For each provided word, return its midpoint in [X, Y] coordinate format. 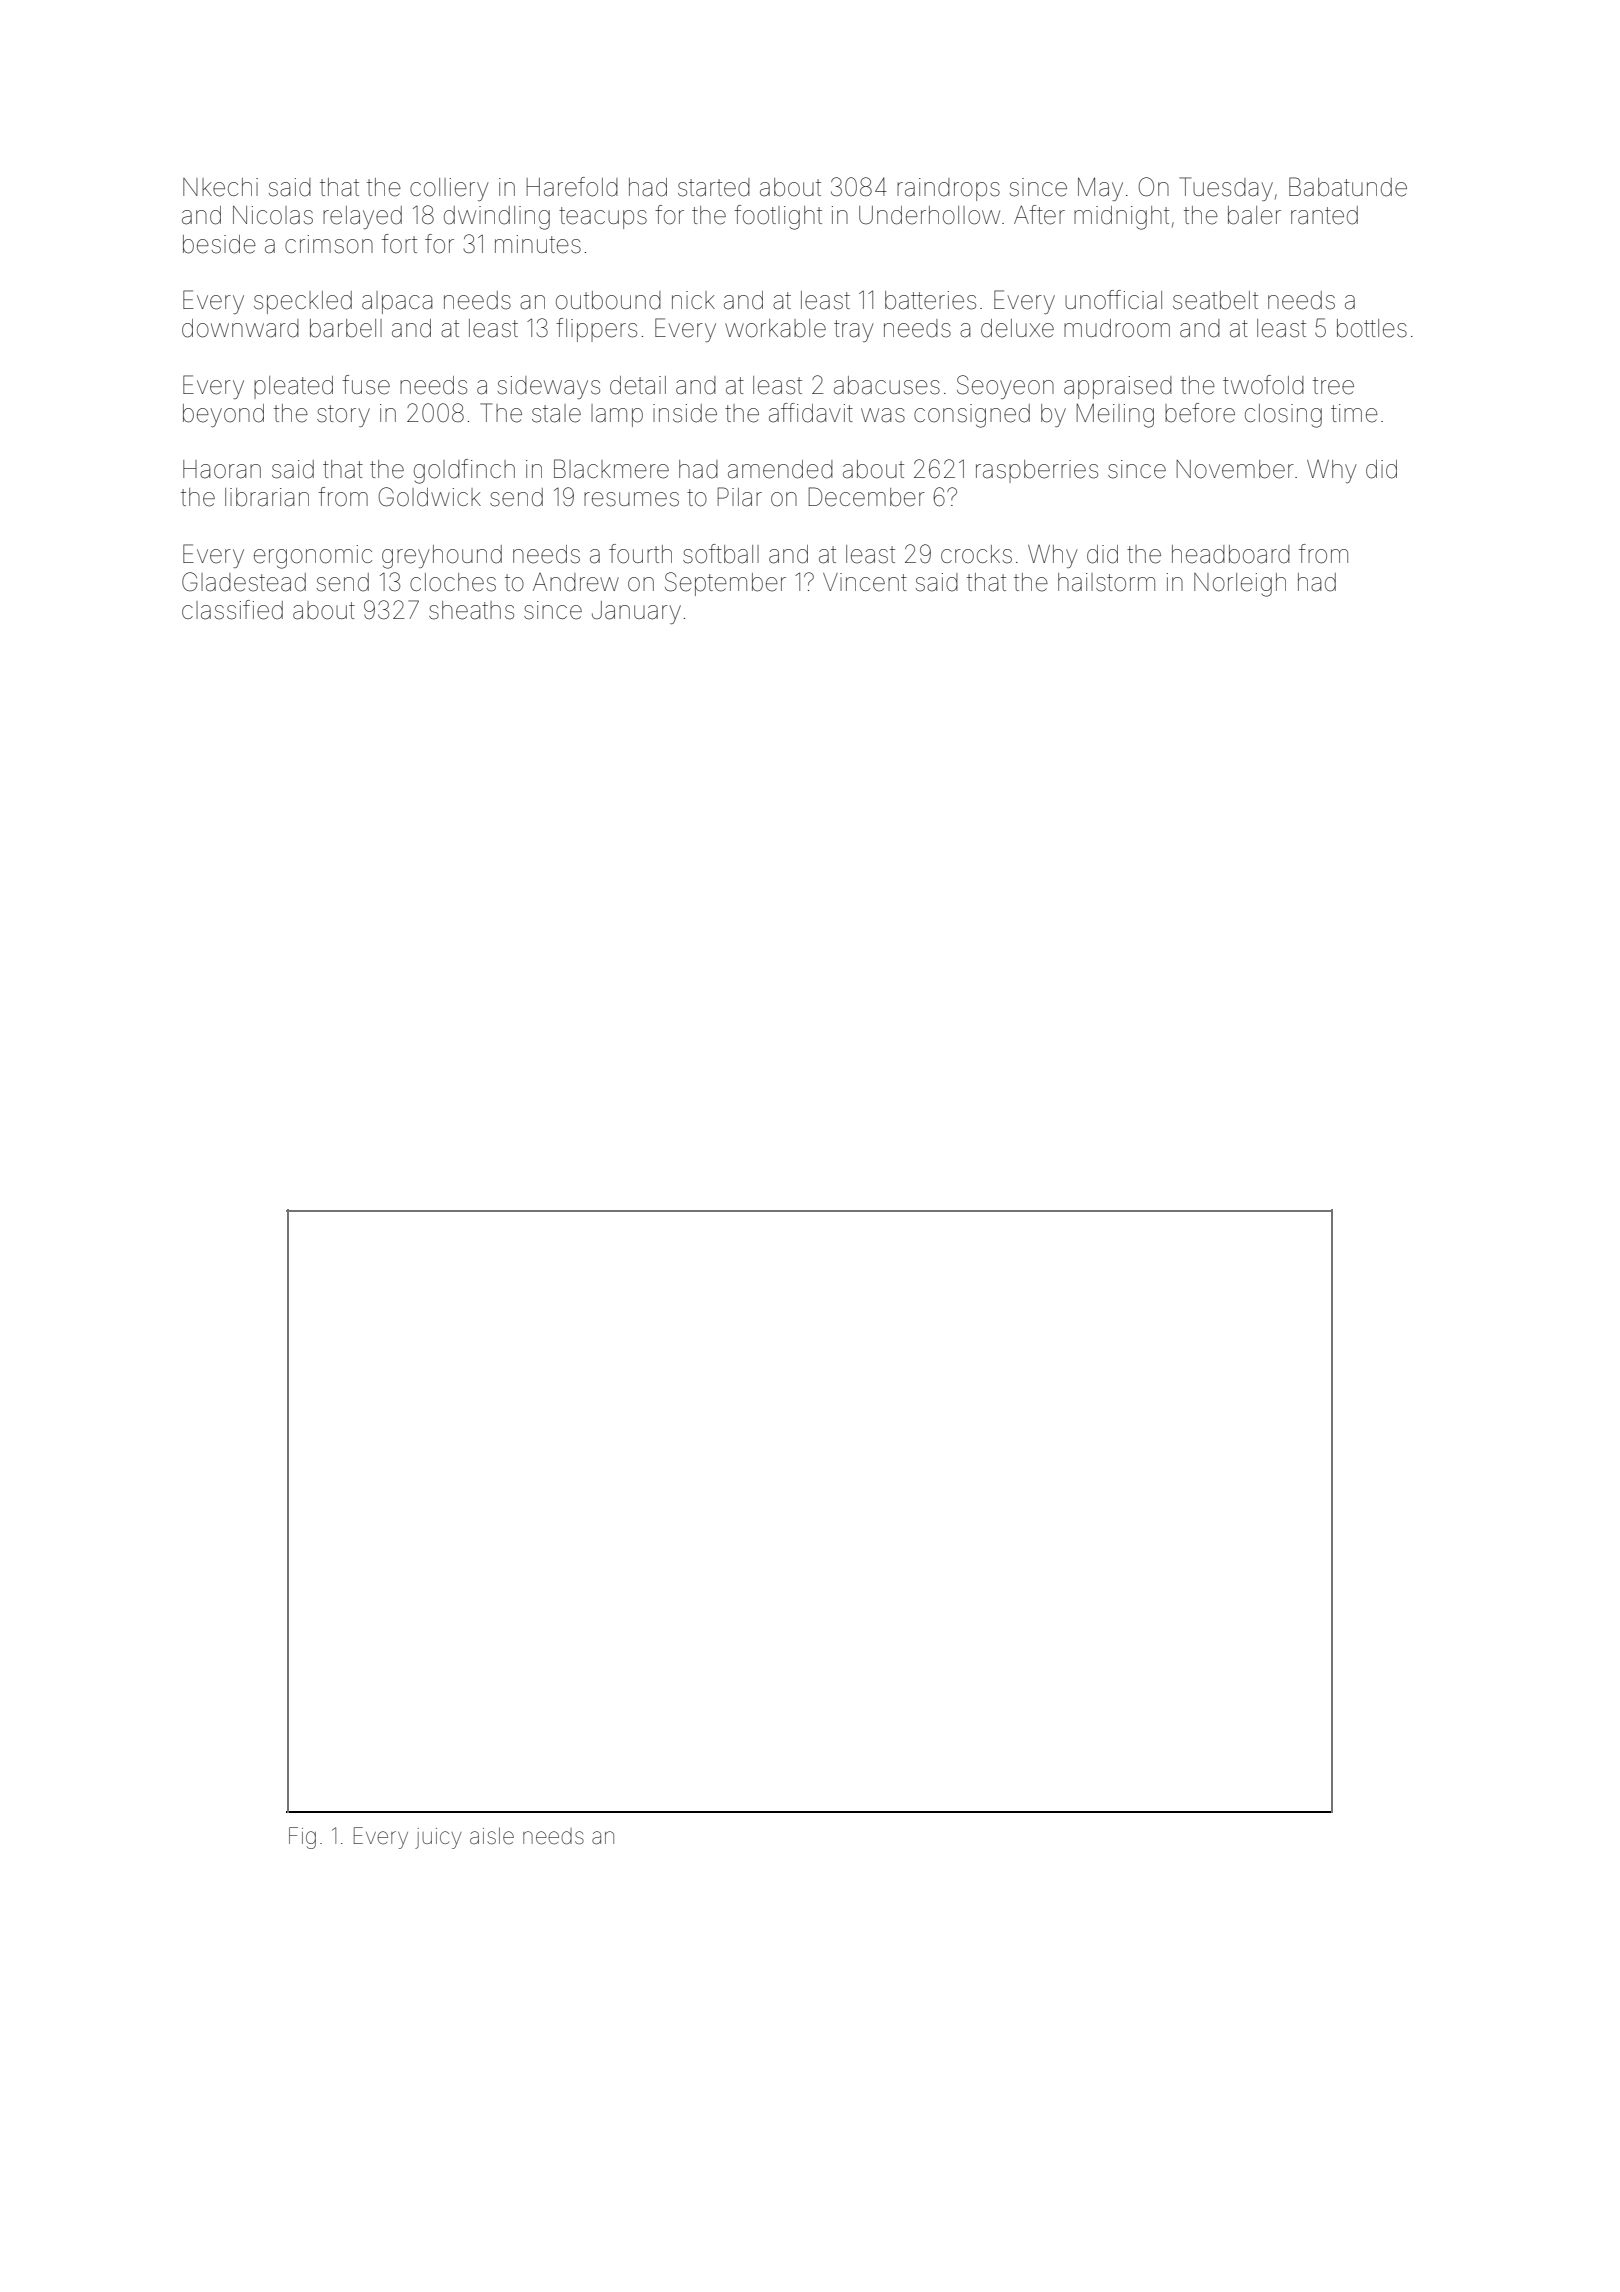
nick [693, 300]
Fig [302, 1838]
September [725, 584]
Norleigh [1240, 585]
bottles [1372, 328]
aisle [492, 1836]
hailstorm [1106, 582]
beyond [223, 415]
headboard [1231, 554]
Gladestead [244, 582]
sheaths [471, 610]
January [636, 612]
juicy [438, 1838]
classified [232, 610]
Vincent [865, 582]
